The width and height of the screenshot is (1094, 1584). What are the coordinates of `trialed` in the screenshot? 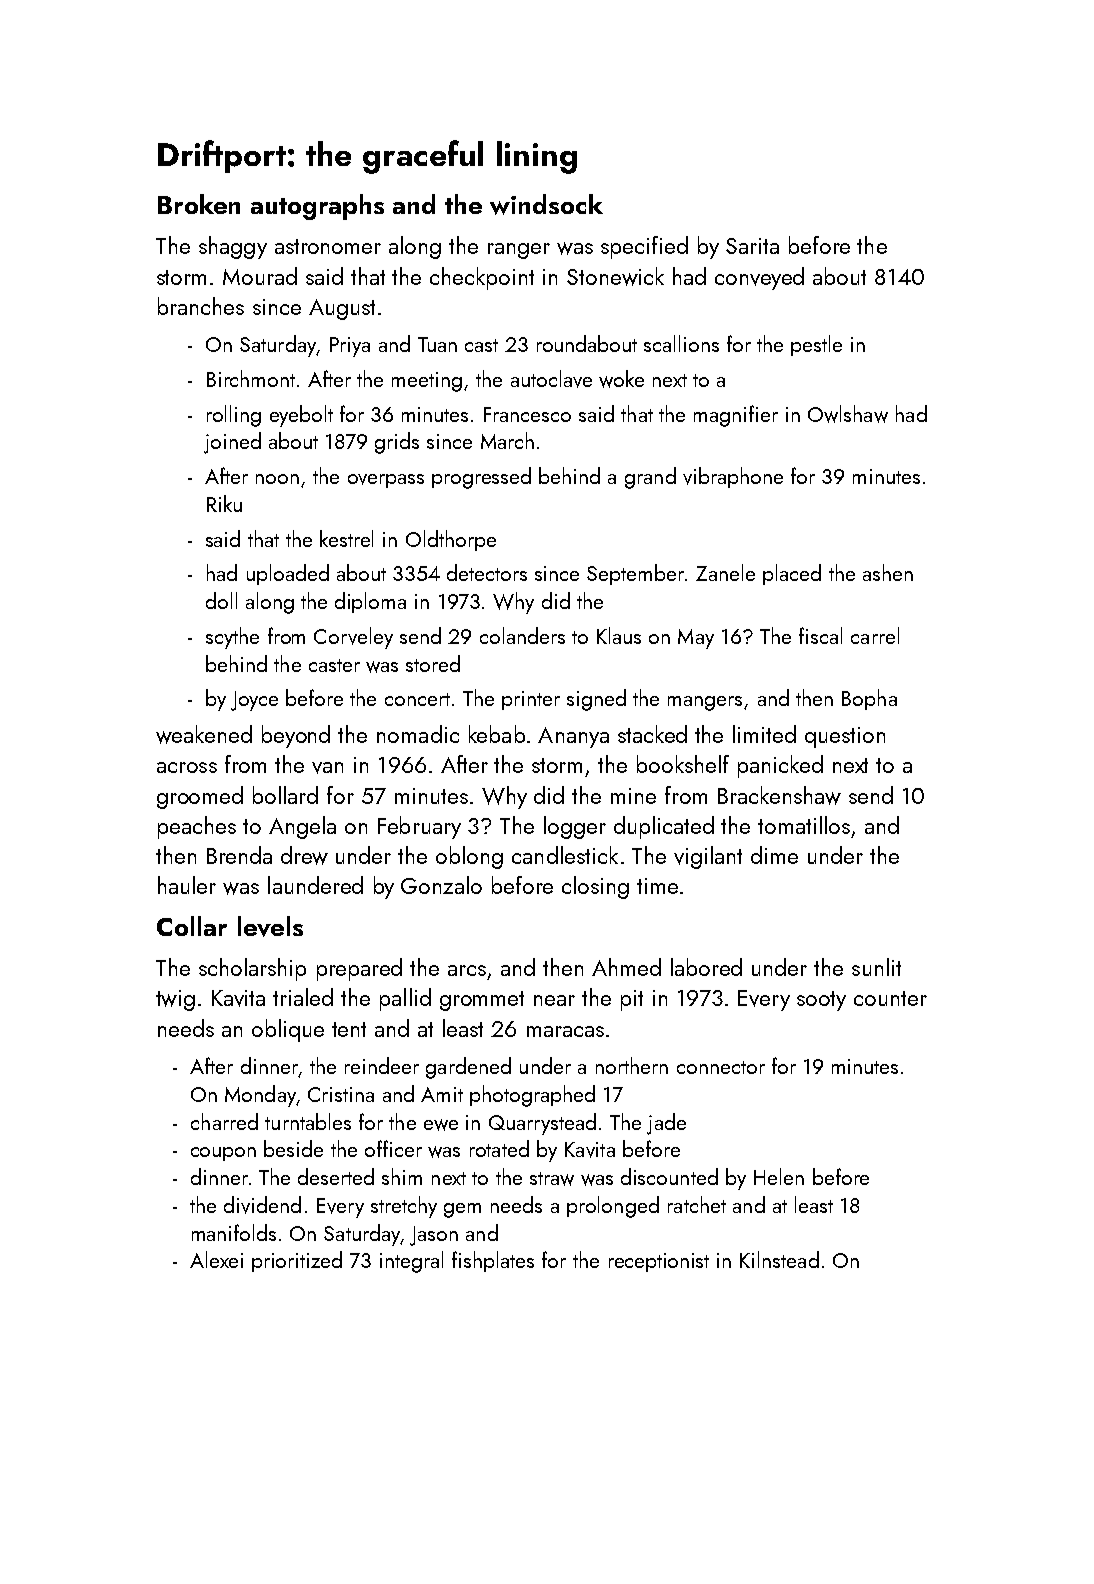 It's located at (303, 997).
